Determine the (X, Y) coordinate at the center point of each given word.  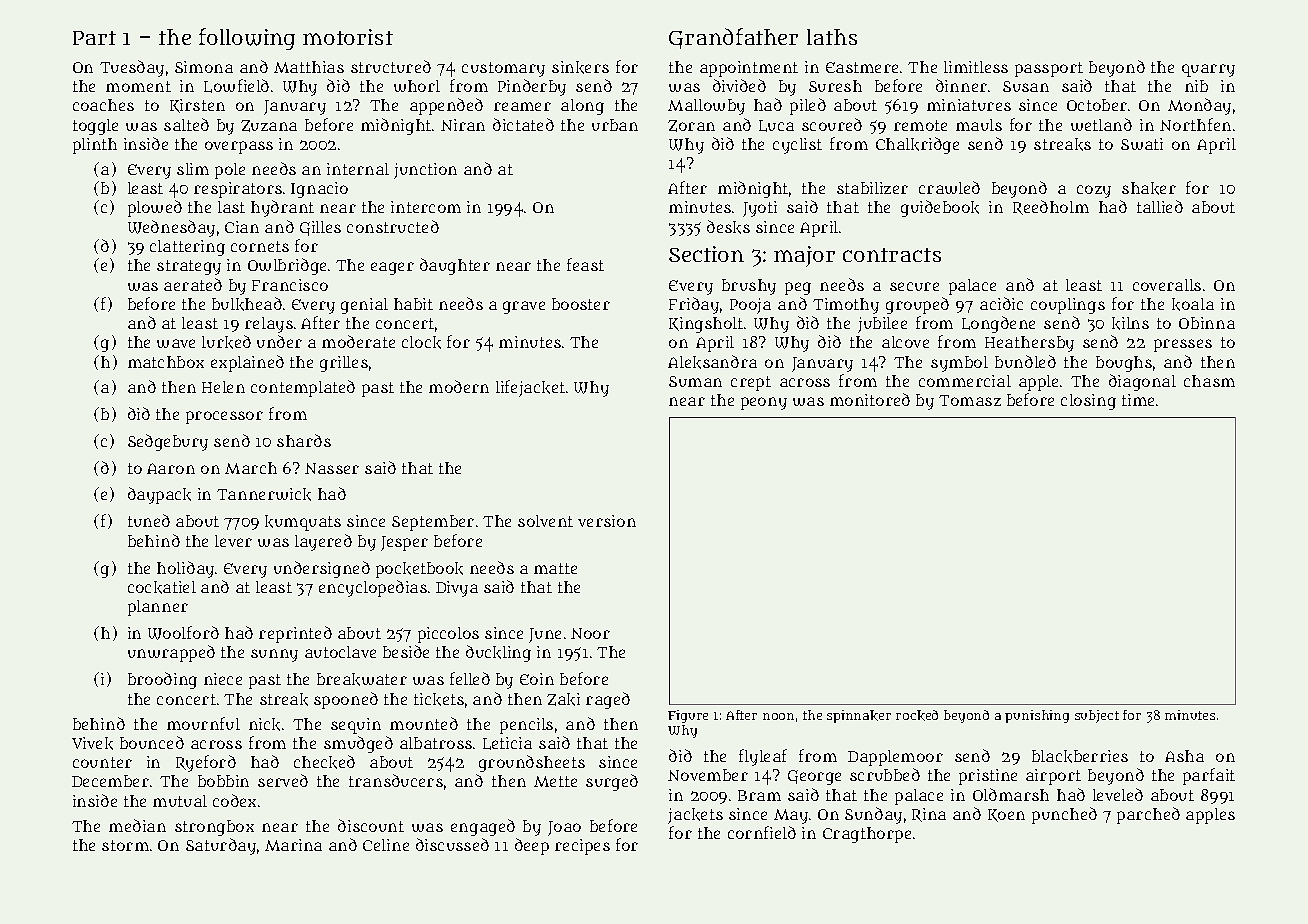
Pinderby (532, 87)
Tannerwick (264, 494)
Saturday (221, 846)
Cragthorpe (867, 835)
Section (706, 254)
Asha (1184, 756)
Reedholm (1051, 207)
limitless (976, 67)
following (247, 39)
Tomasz (970, 400)
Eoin (537, 679)
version (607, 521)
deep (532, 846)
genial (364, 306)
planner (158, 608)
